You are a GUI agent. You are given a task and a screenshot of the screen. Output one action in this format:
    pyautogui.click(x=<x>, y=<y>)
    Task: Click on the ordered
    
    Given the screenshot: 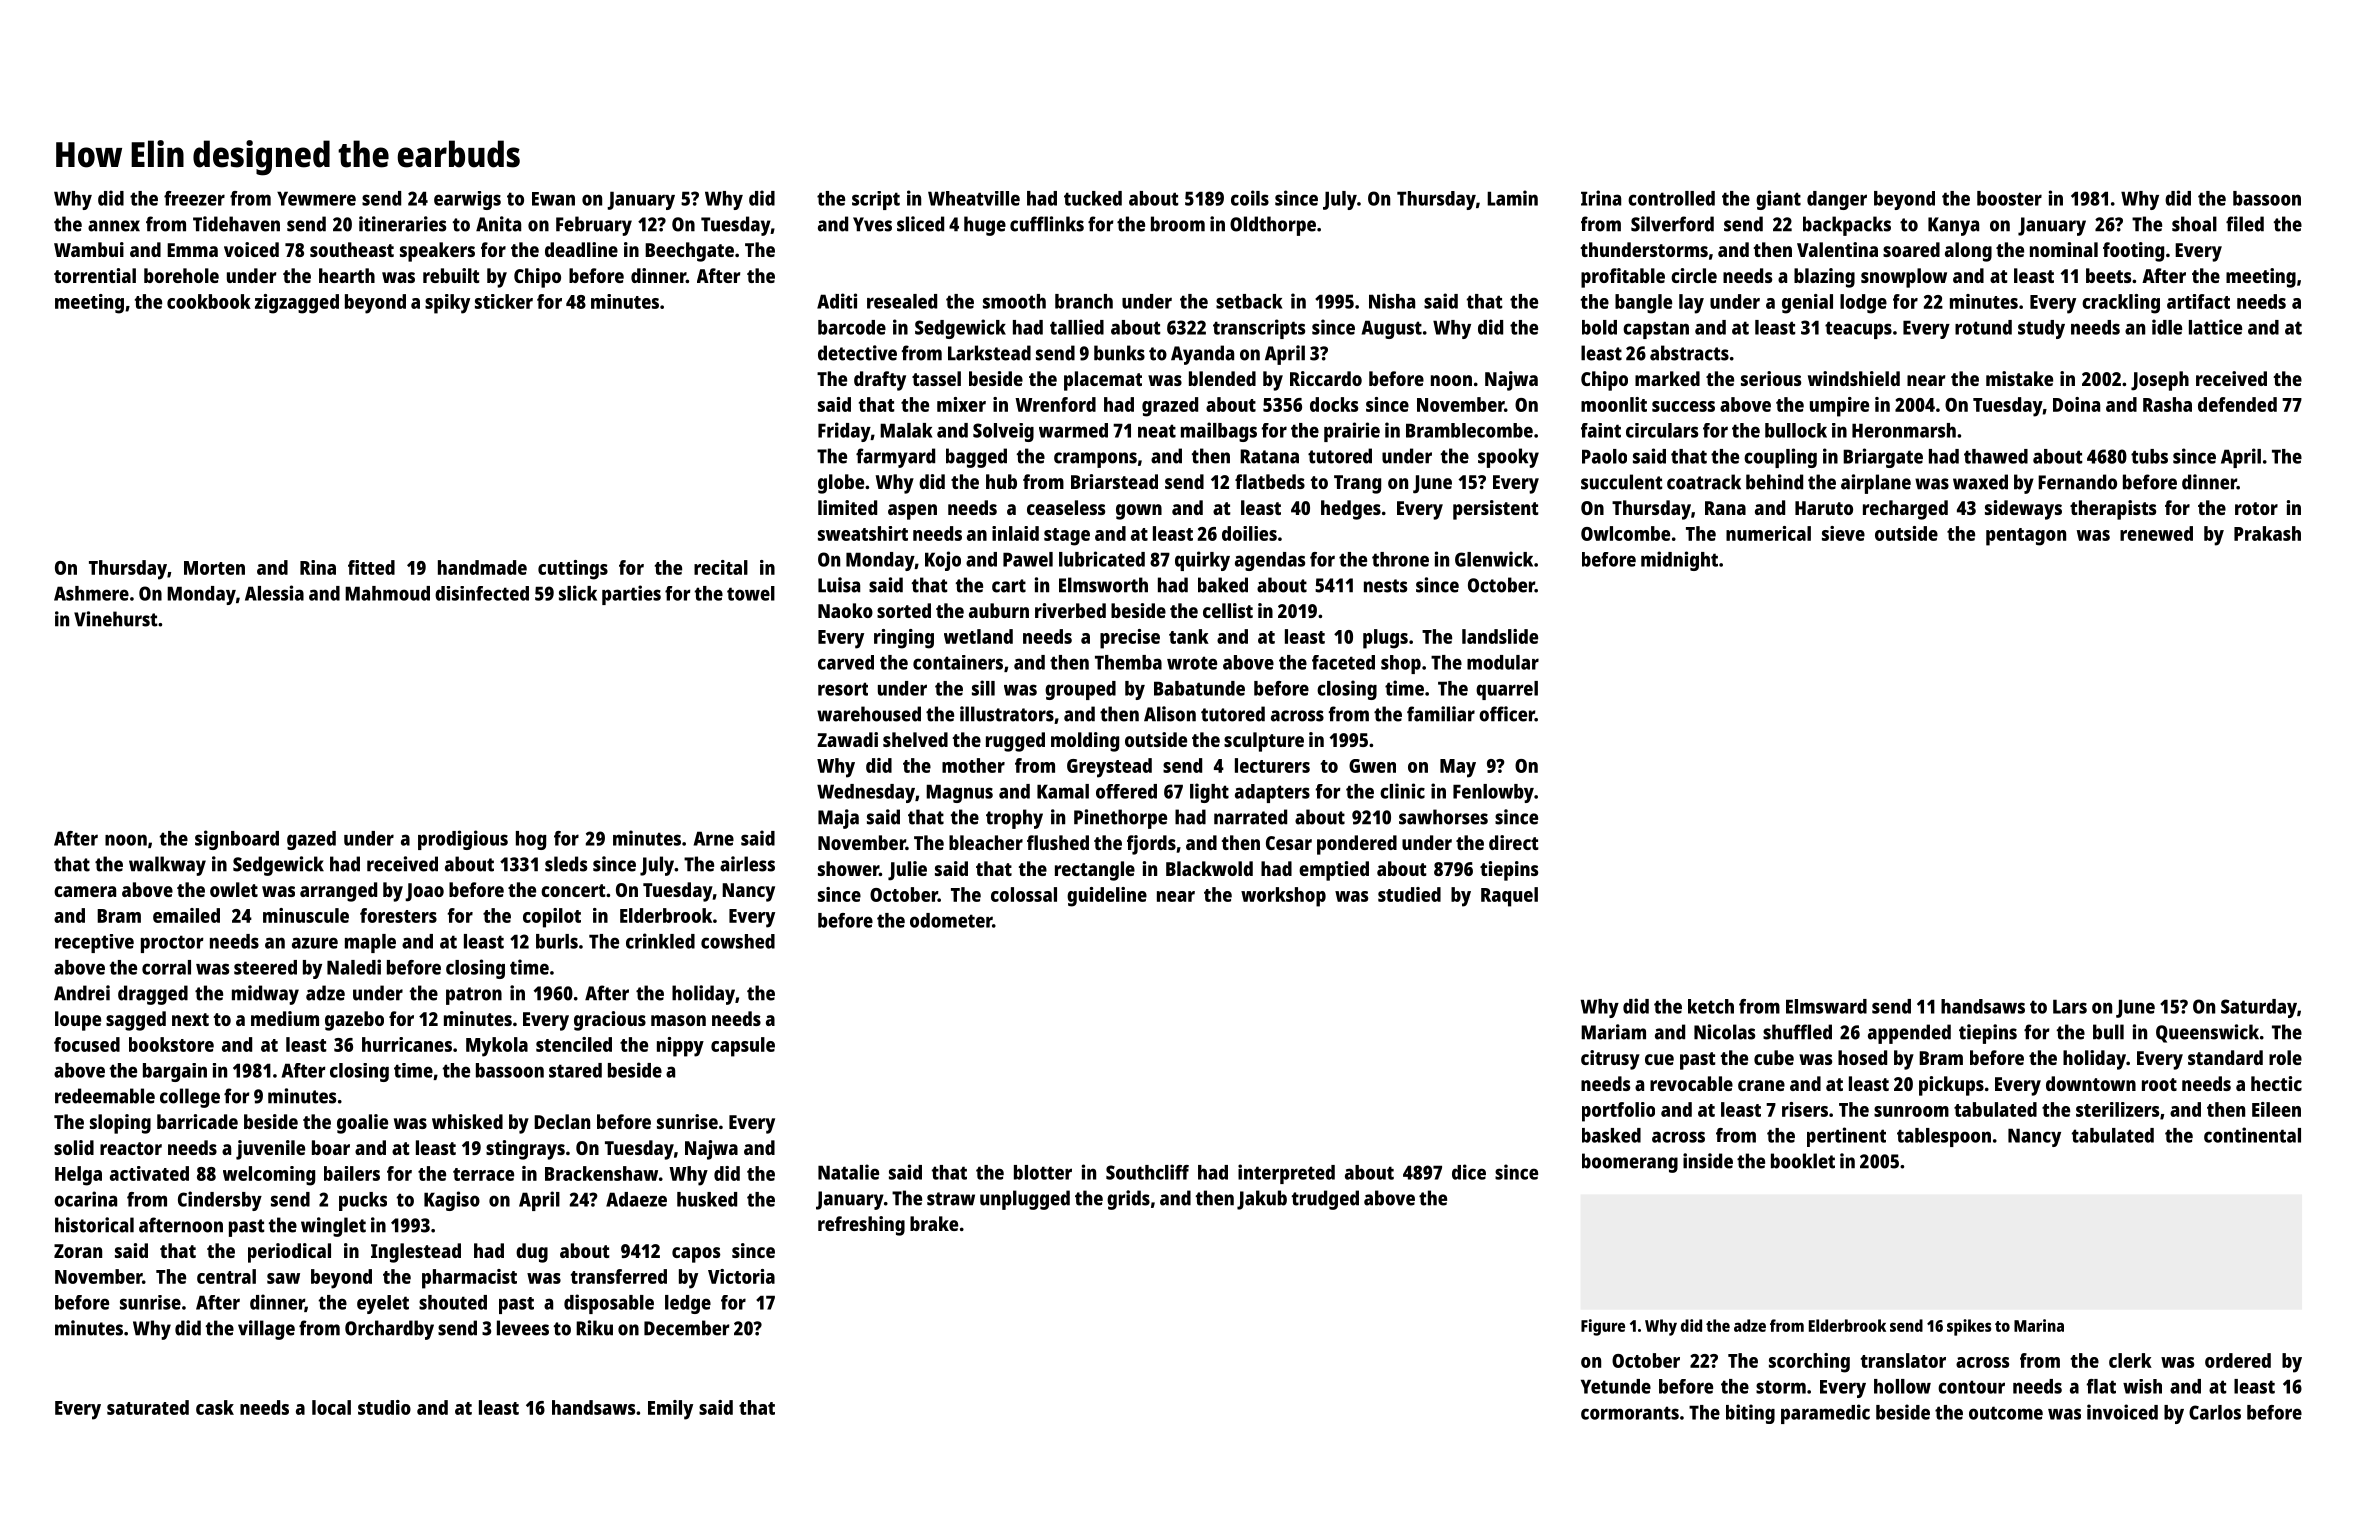 What is the action you would take?
    pyautogui.click(x=2238, y=1360)
